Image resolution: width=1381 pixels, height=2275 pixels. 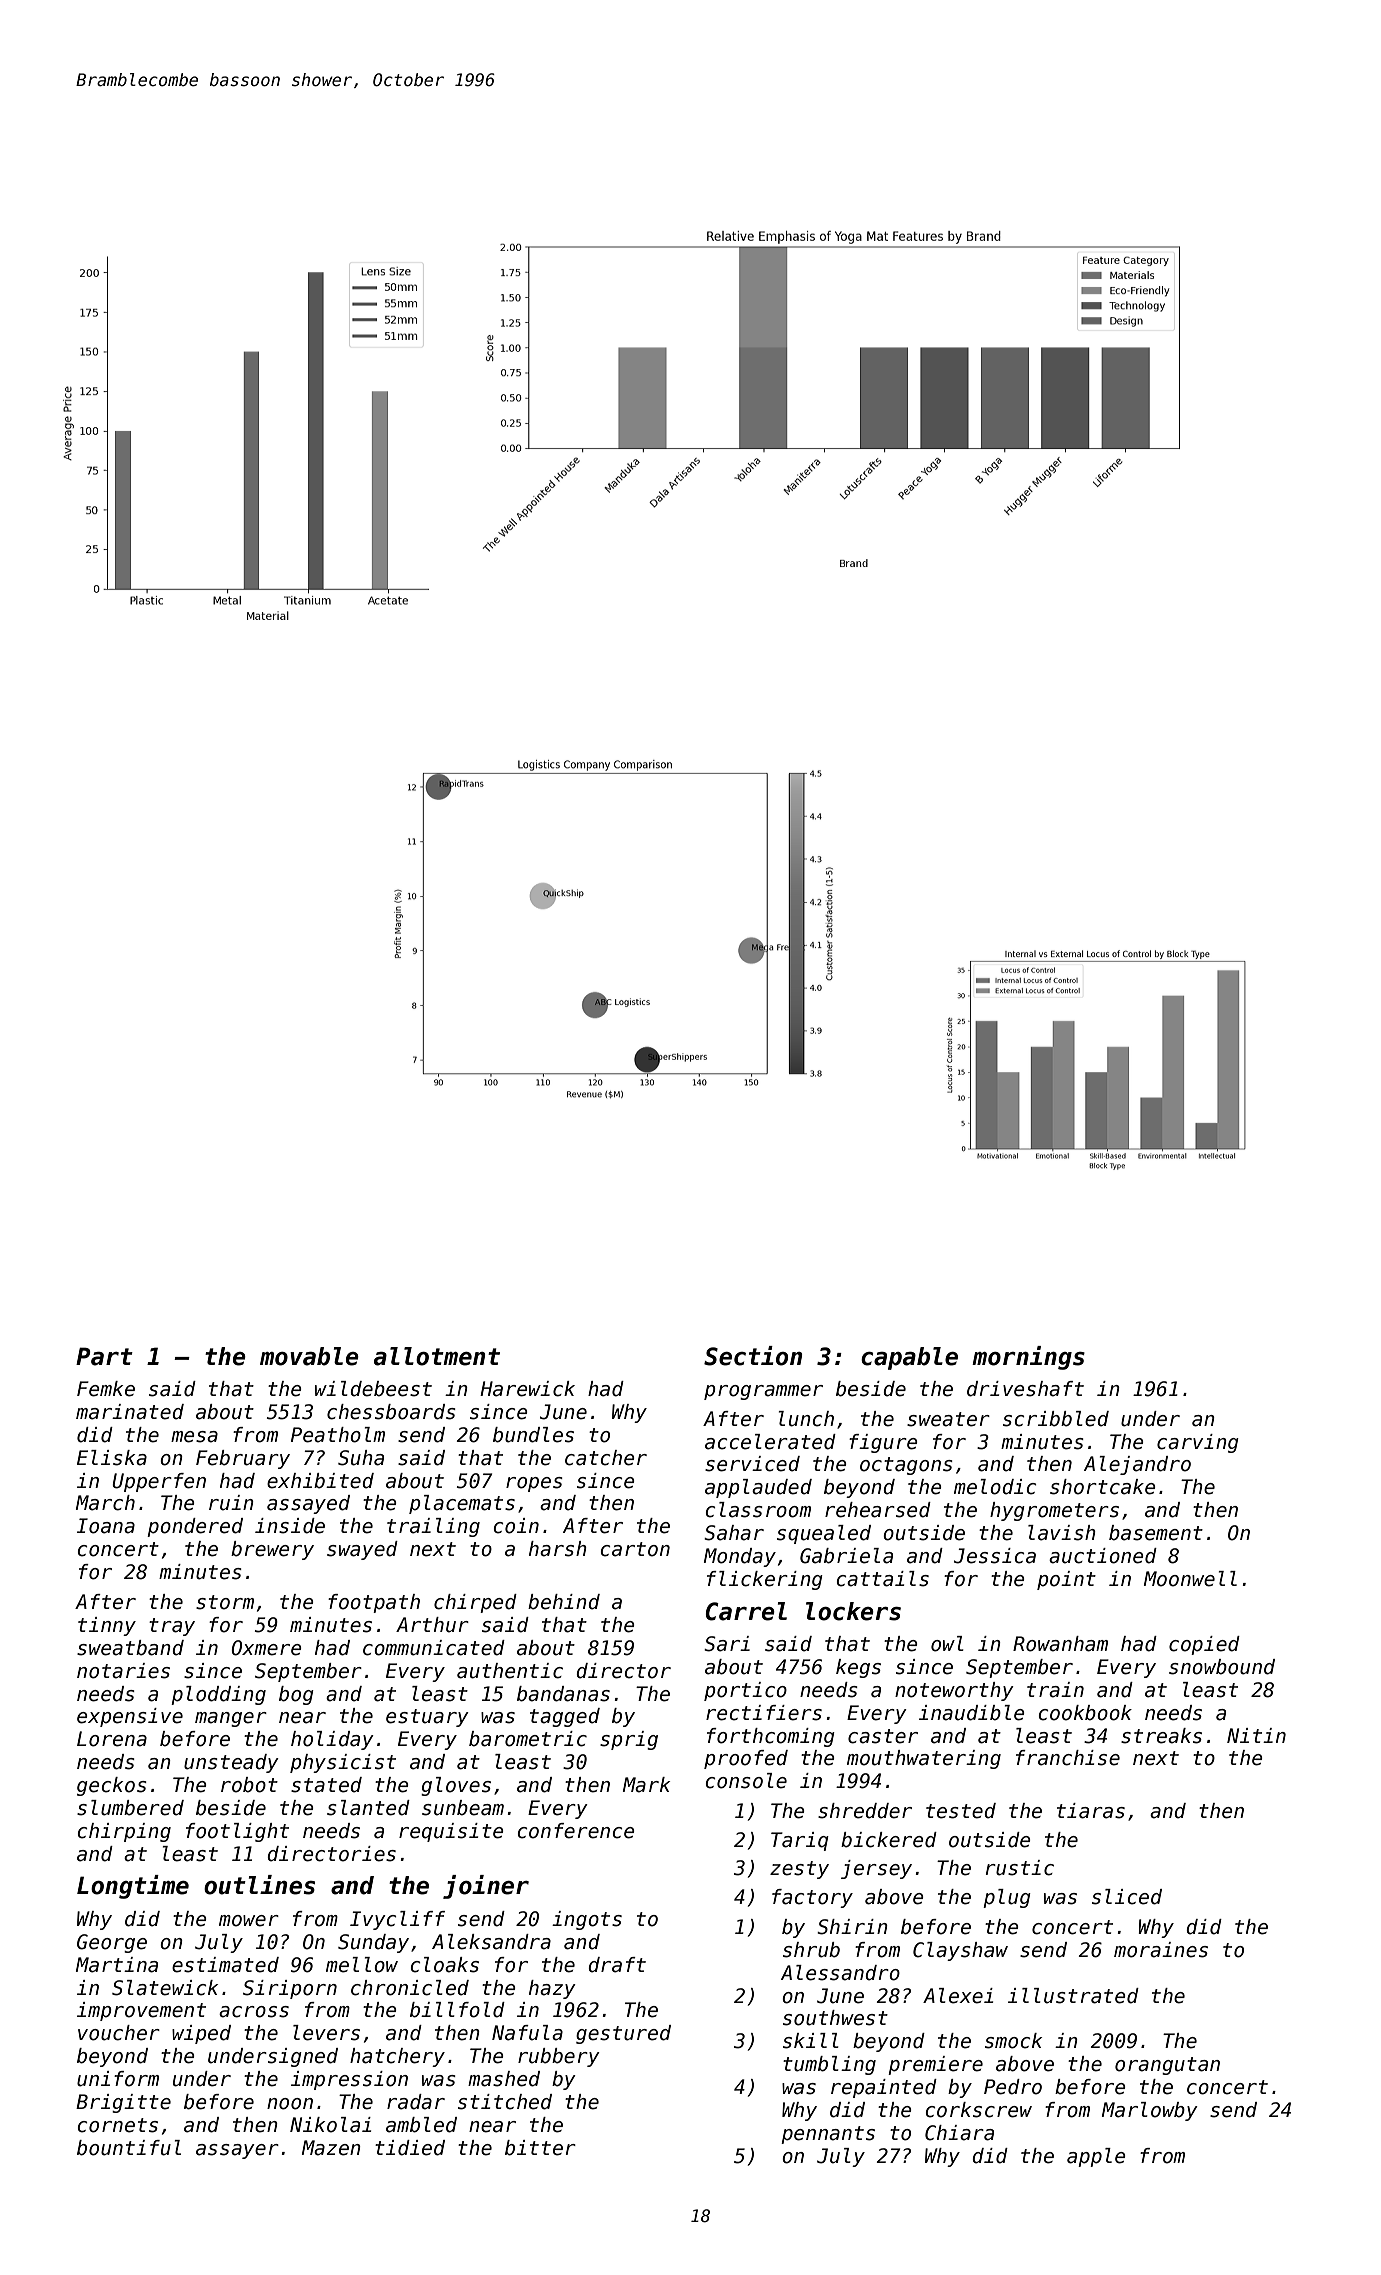 What do you see at coordinates (225, 1602) in the document?
I see `storm` at bounding box center [225, 1602].
